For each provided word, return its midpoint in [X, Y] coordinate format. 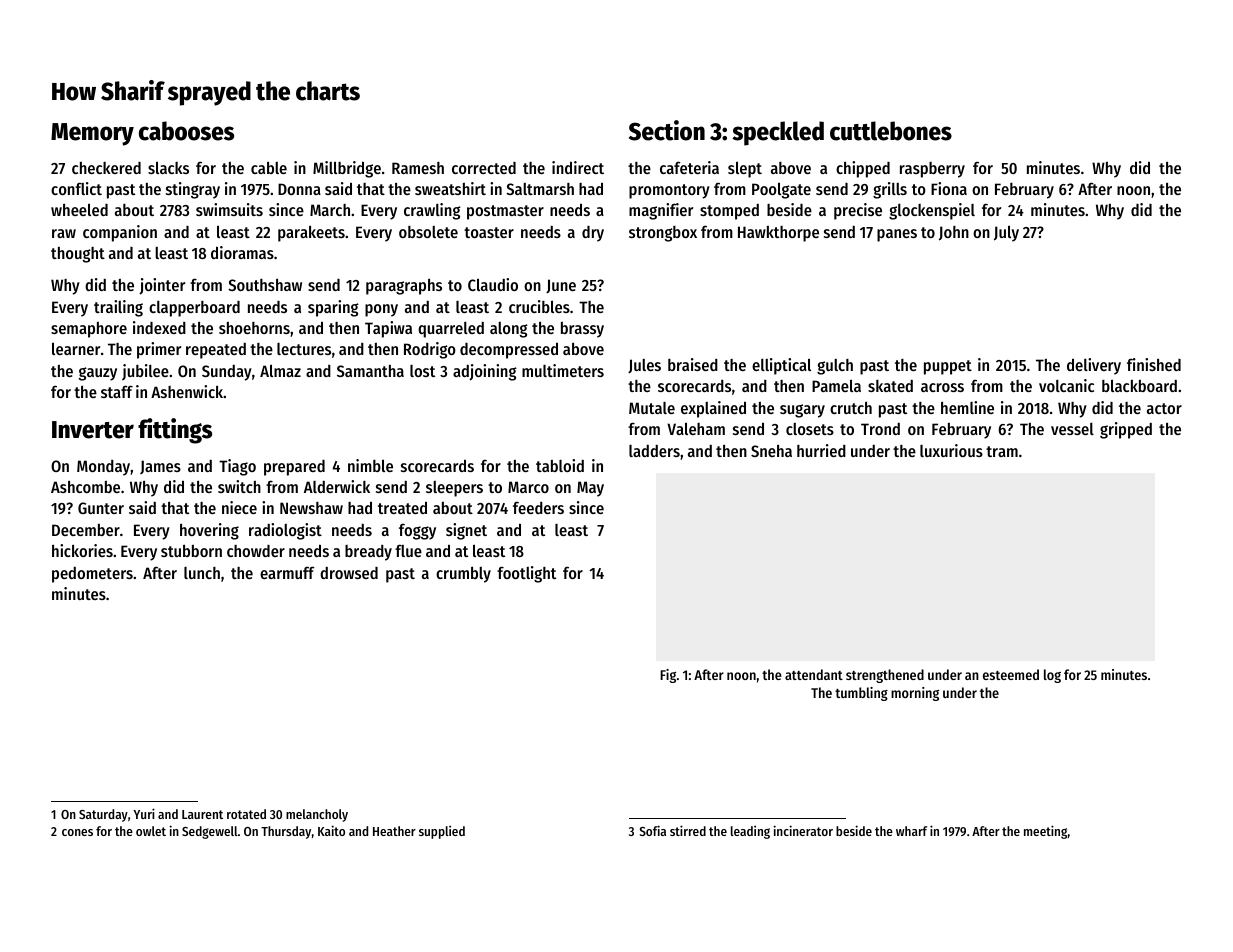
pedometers [92, 575]
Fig [668, 676]
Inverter [93, 430]
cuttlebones [891, 131]
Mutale [652, 408]
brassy [582, 330]
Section [667, 130]
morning [915, 694]
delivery [1094, 366]
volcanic [1066, 385]
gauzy [98, 374]
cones [77, 832]
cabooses [186, 131]
